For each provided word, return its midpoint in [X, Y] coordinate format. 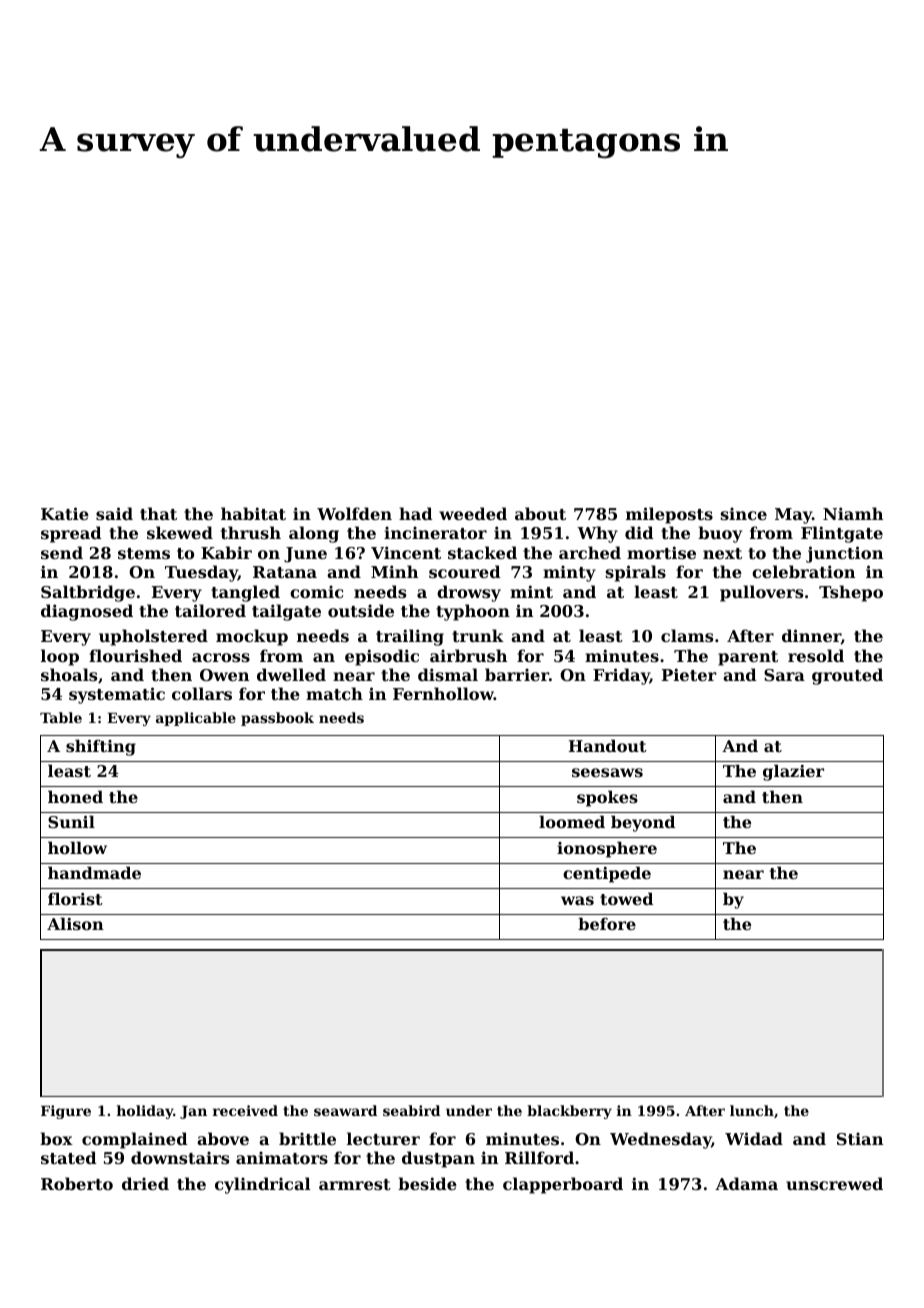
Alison [75, 923]
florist [75, 898]
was [577, 900]
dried [145, 1183]
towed [626, 898]
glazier [793, 772]
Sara [784, 675]
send [62, 552]
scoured [465, 571]
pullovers [761, 593]
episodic [382, 657]
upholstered [153, 637]
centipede [607, 874]
